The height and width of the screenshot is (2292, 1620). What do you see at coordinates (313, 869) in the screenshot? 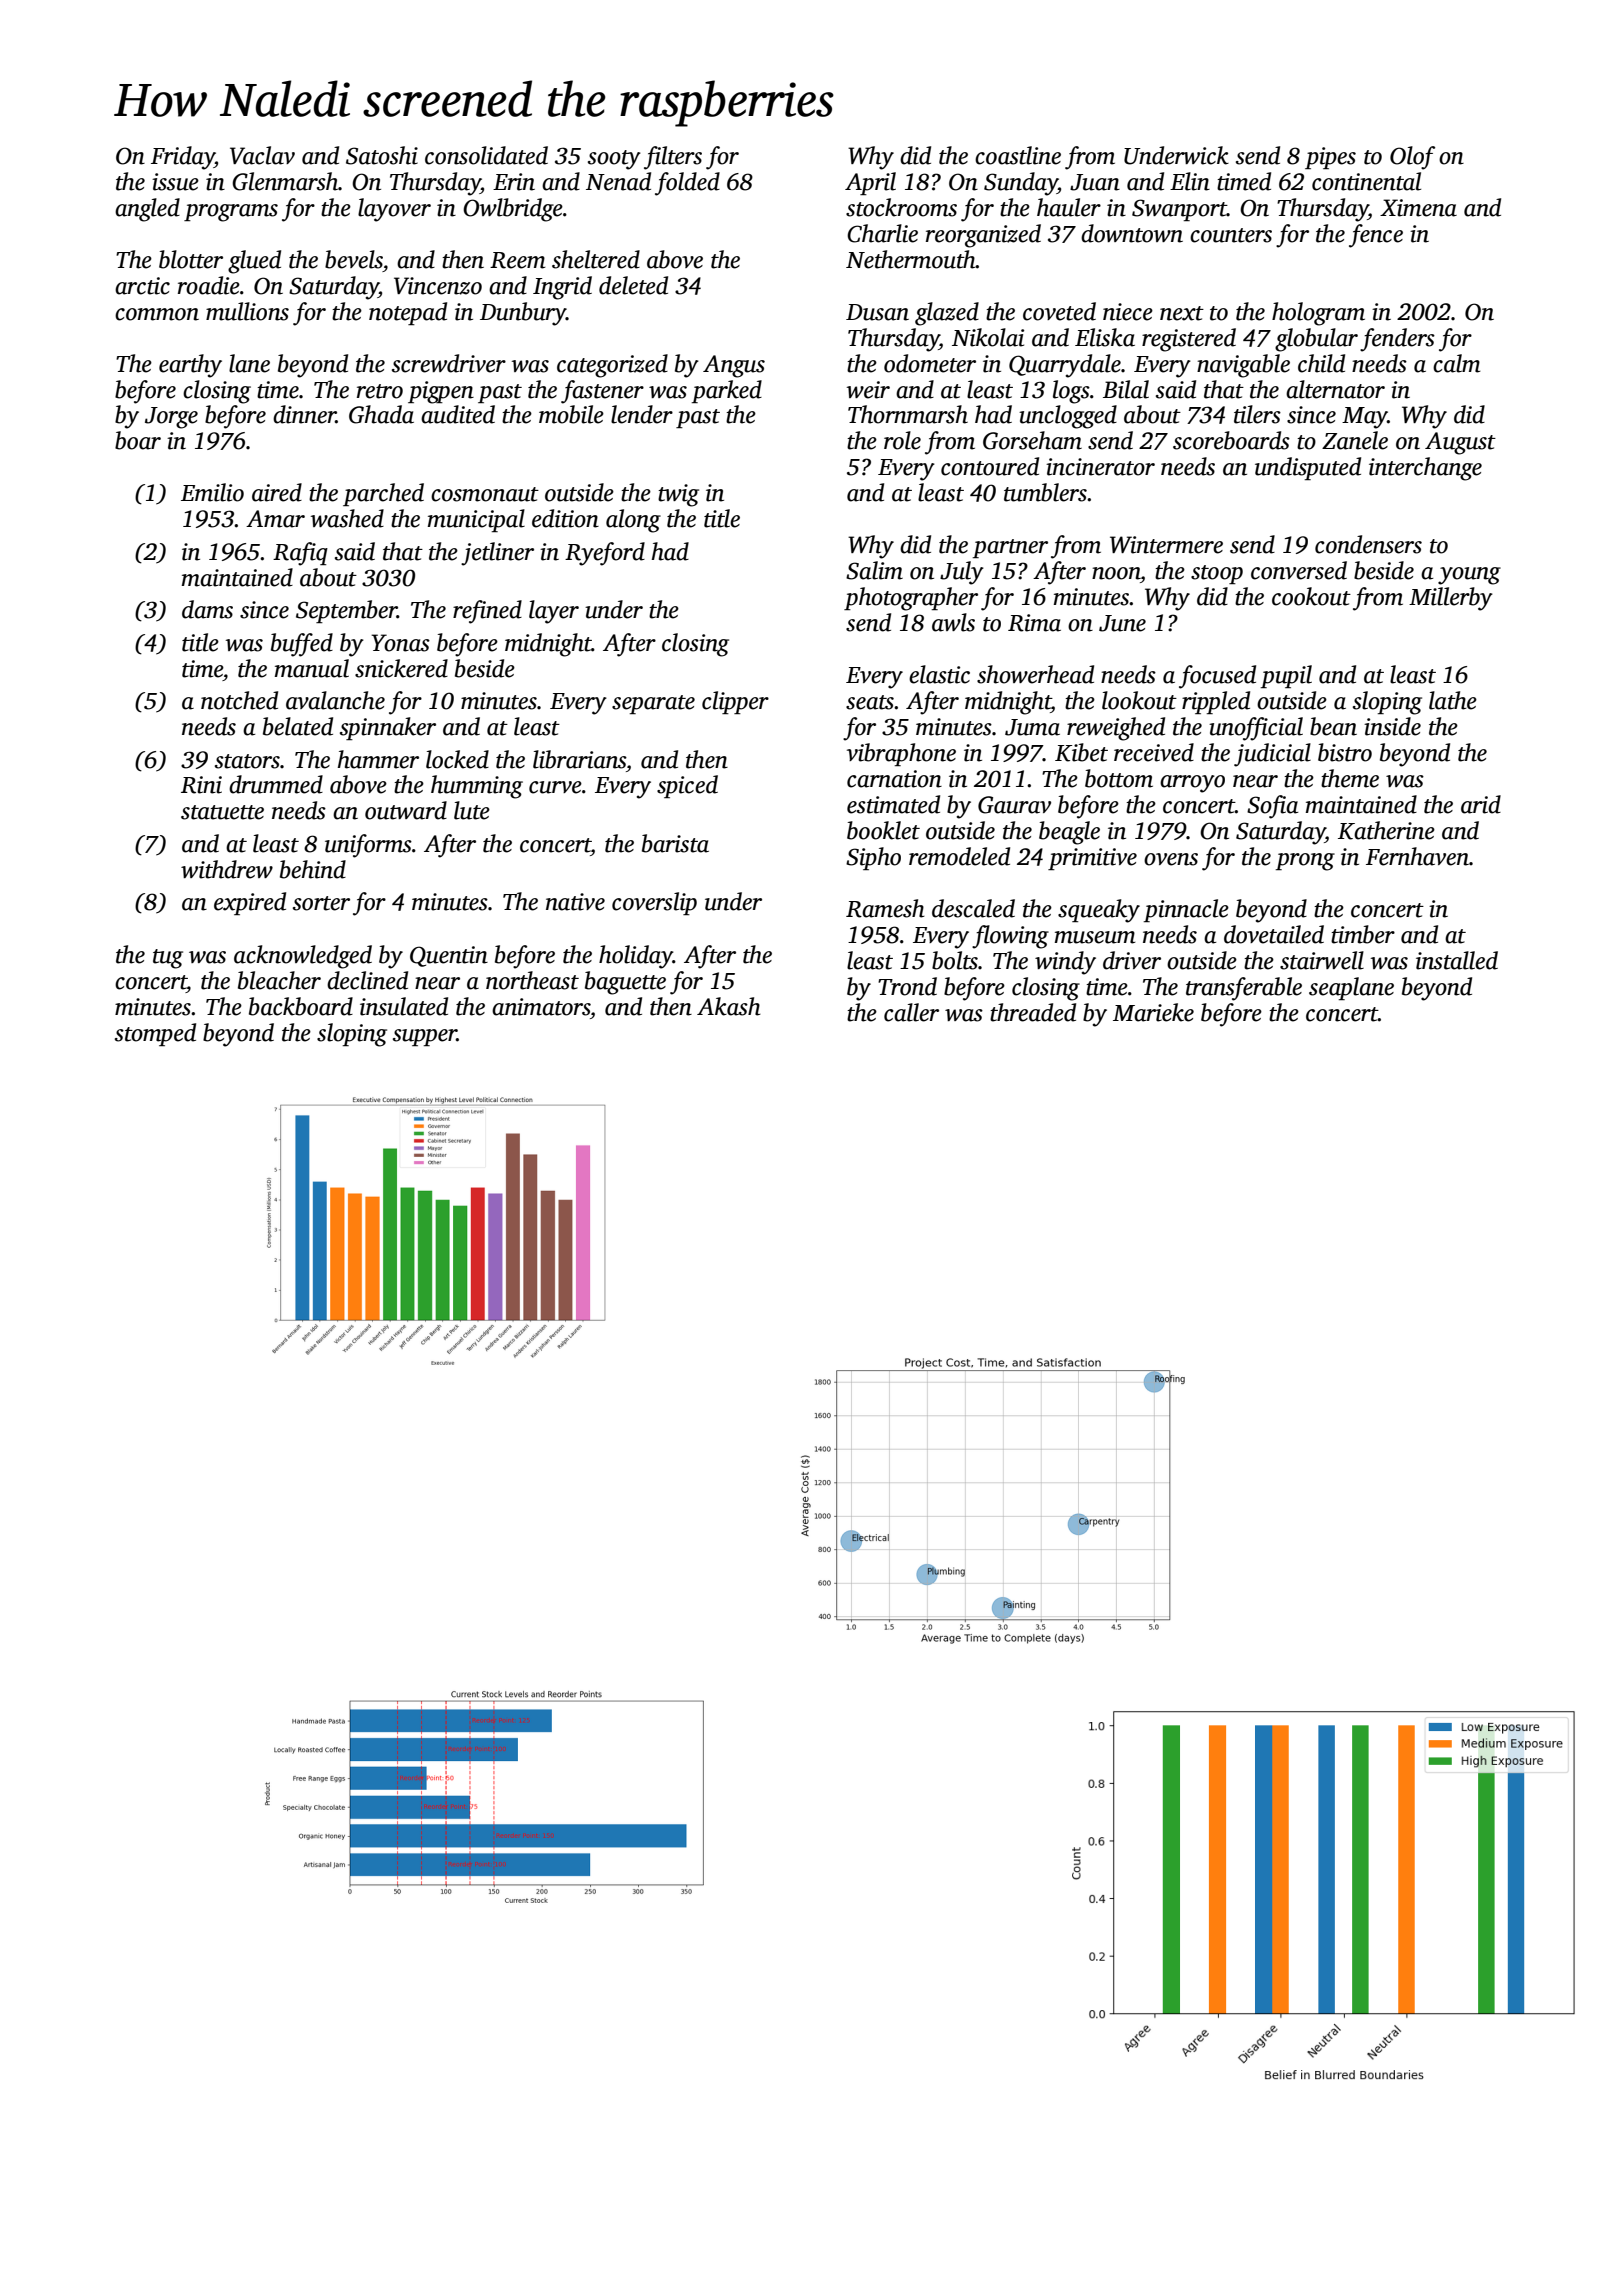
I see `behind` at bounding box center [313, 869].
